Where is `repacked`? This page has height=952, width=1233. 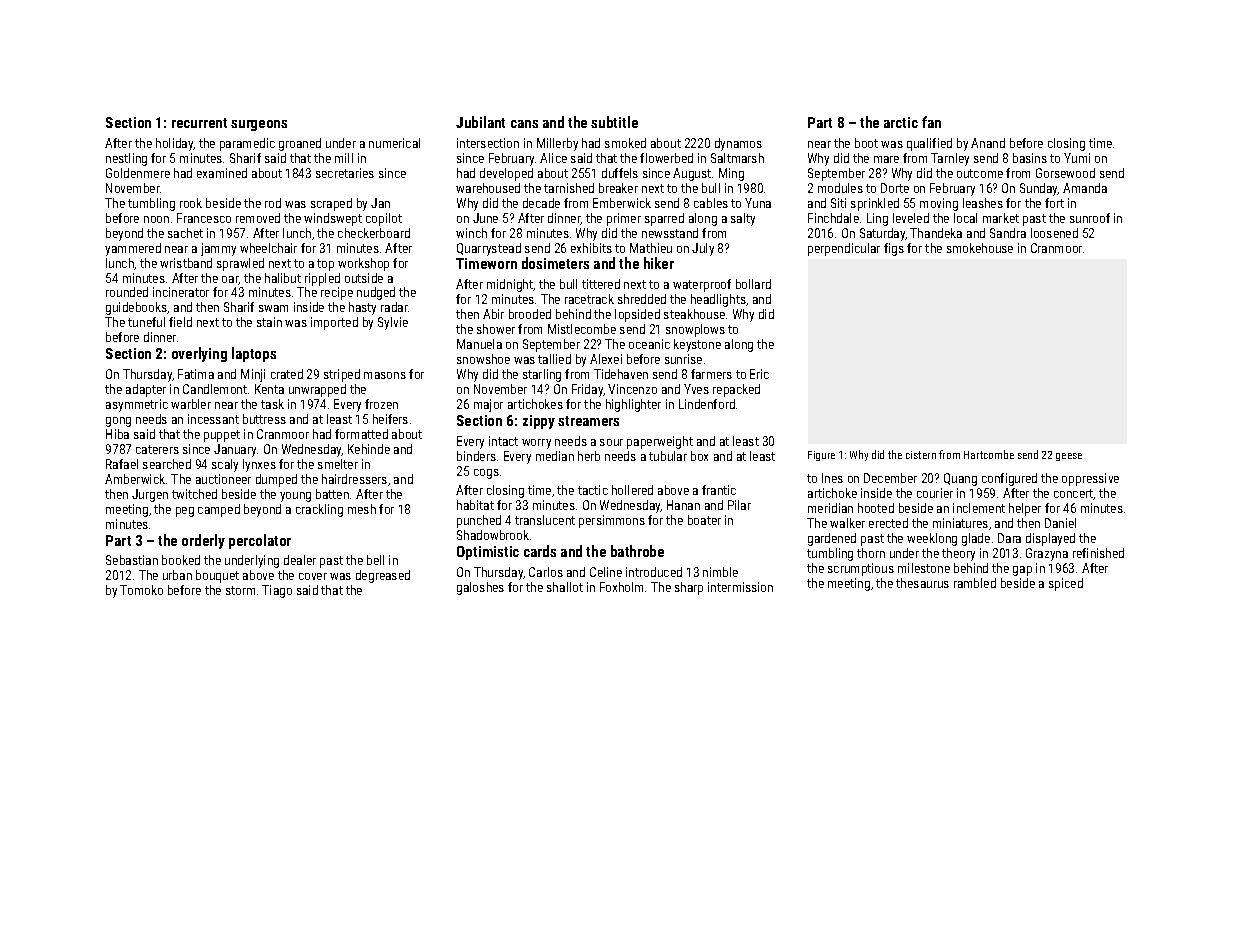
repacked is located at coordinates (736, 390).
